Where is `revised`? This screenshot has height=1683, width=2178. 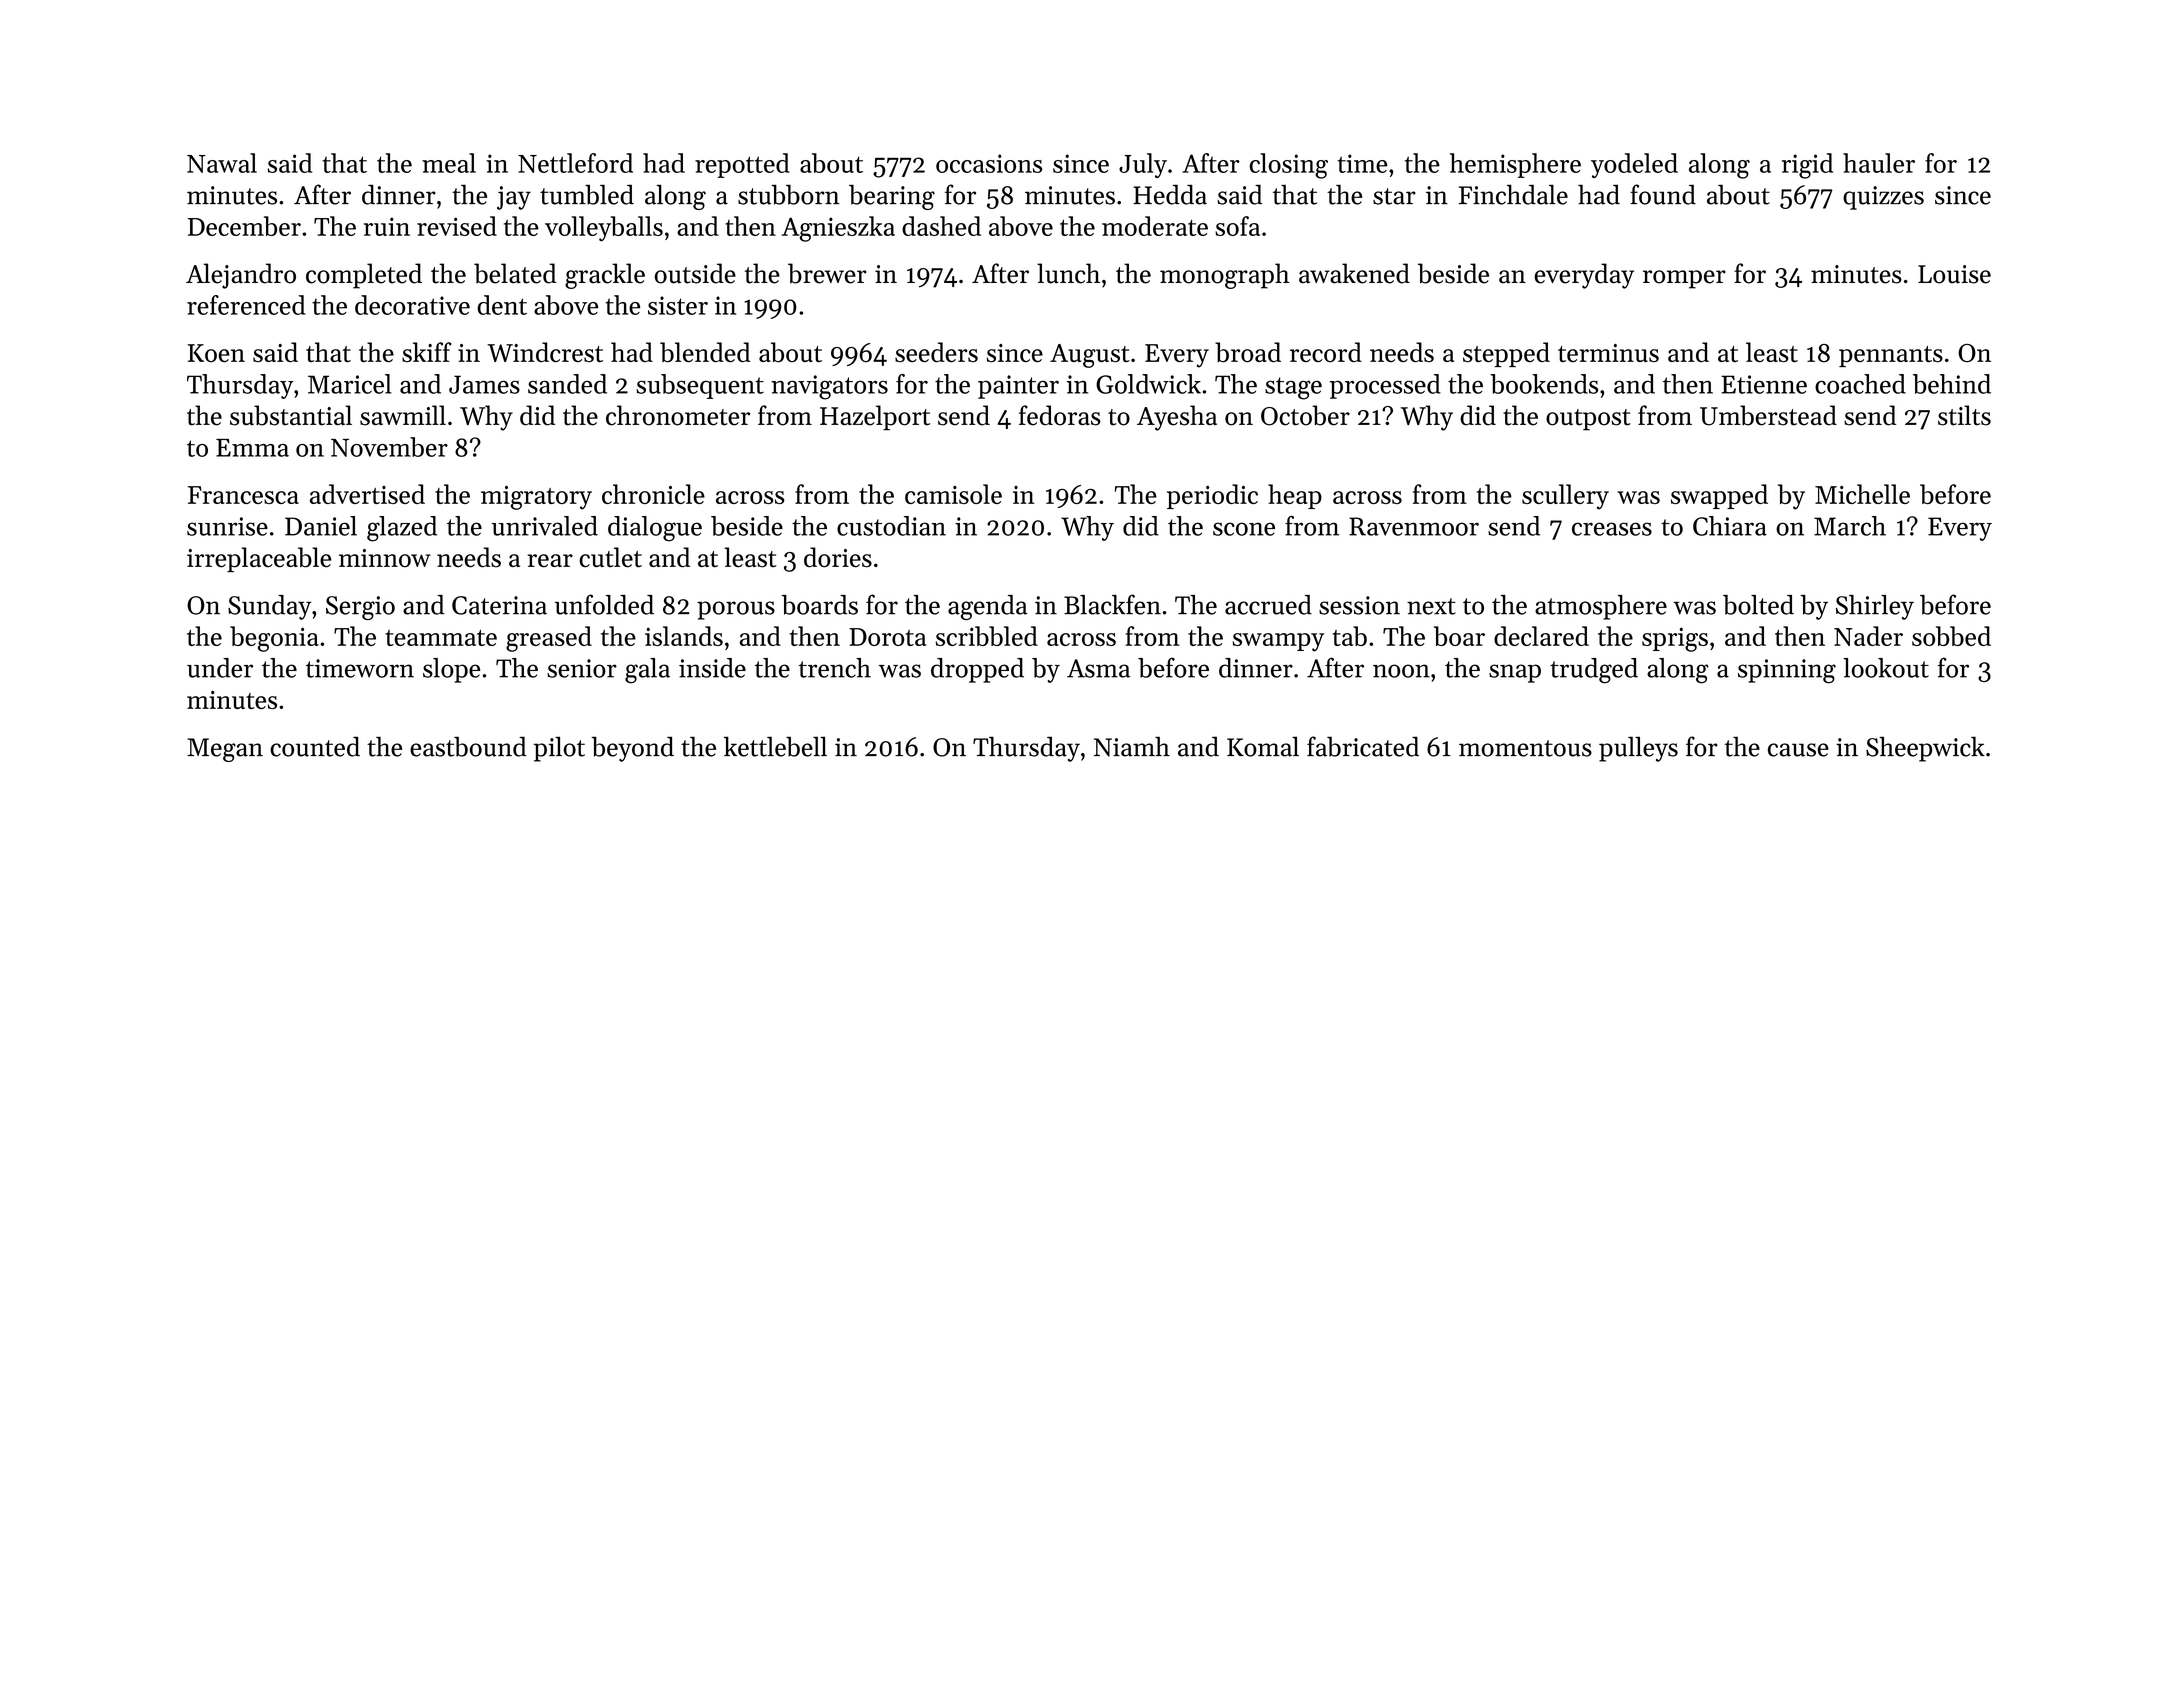
revised is located at coordinates (457, 226).
